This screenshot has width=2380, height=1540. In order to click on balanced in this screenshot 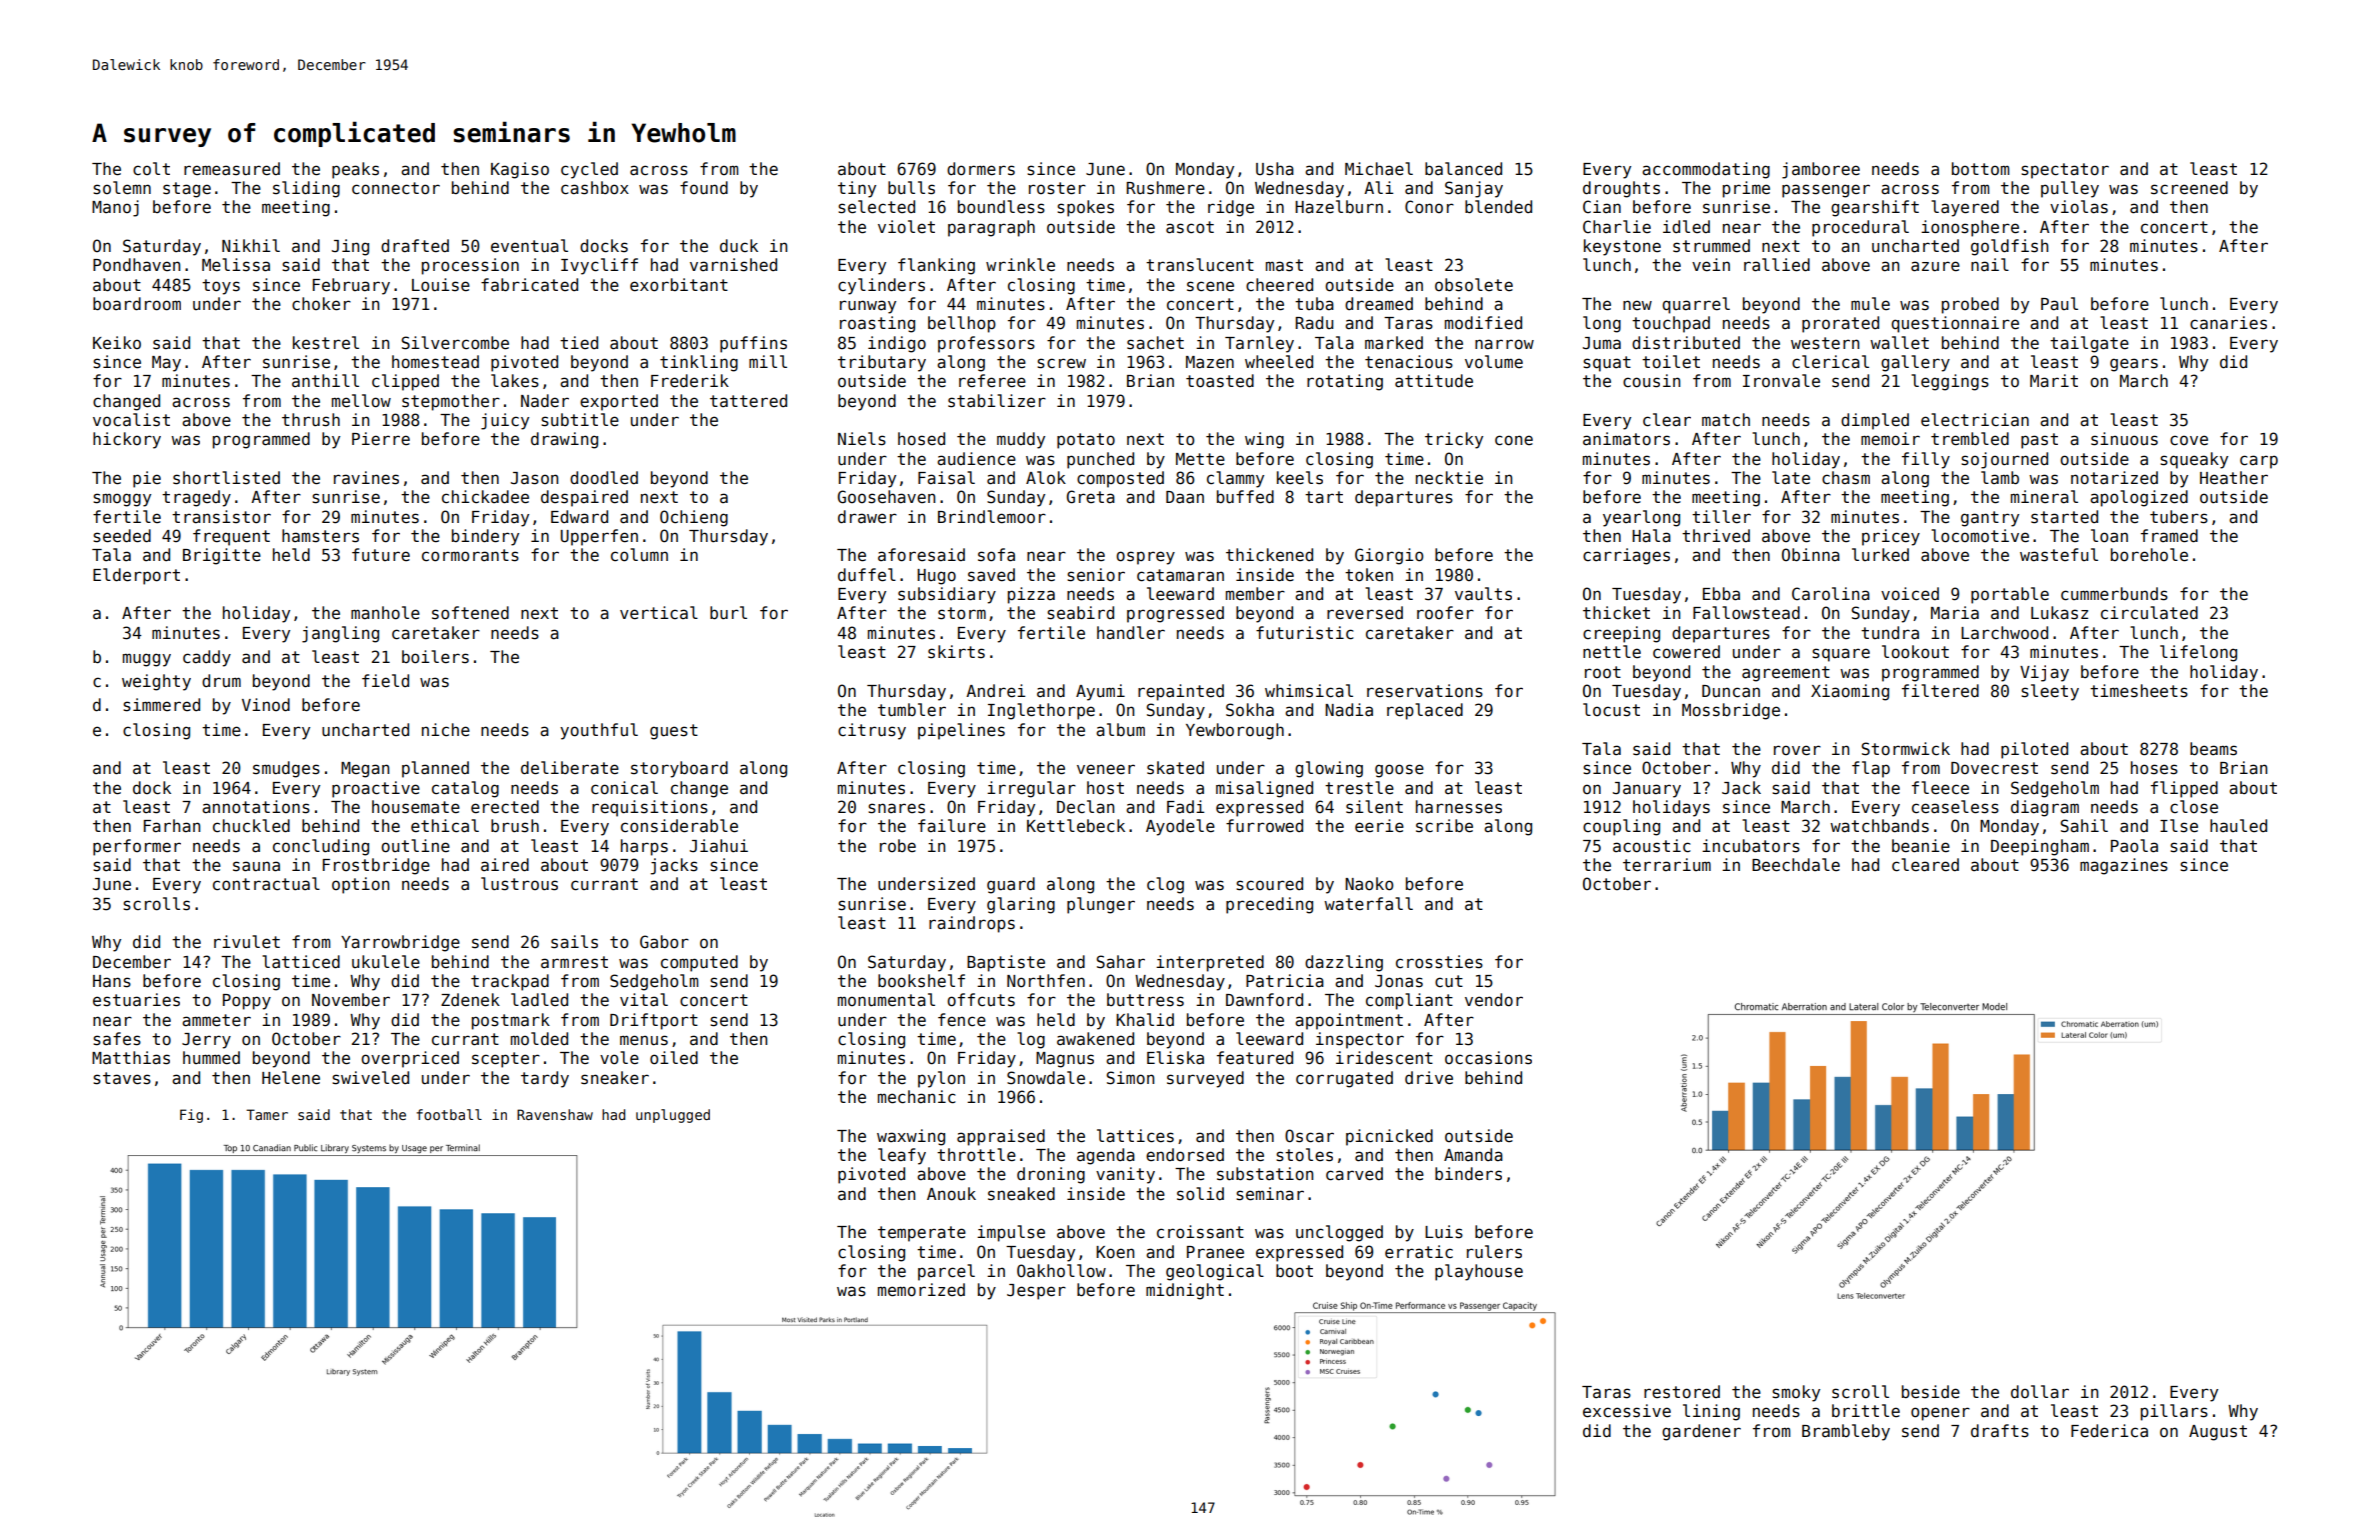, I will do `click(1463, 169)`.
